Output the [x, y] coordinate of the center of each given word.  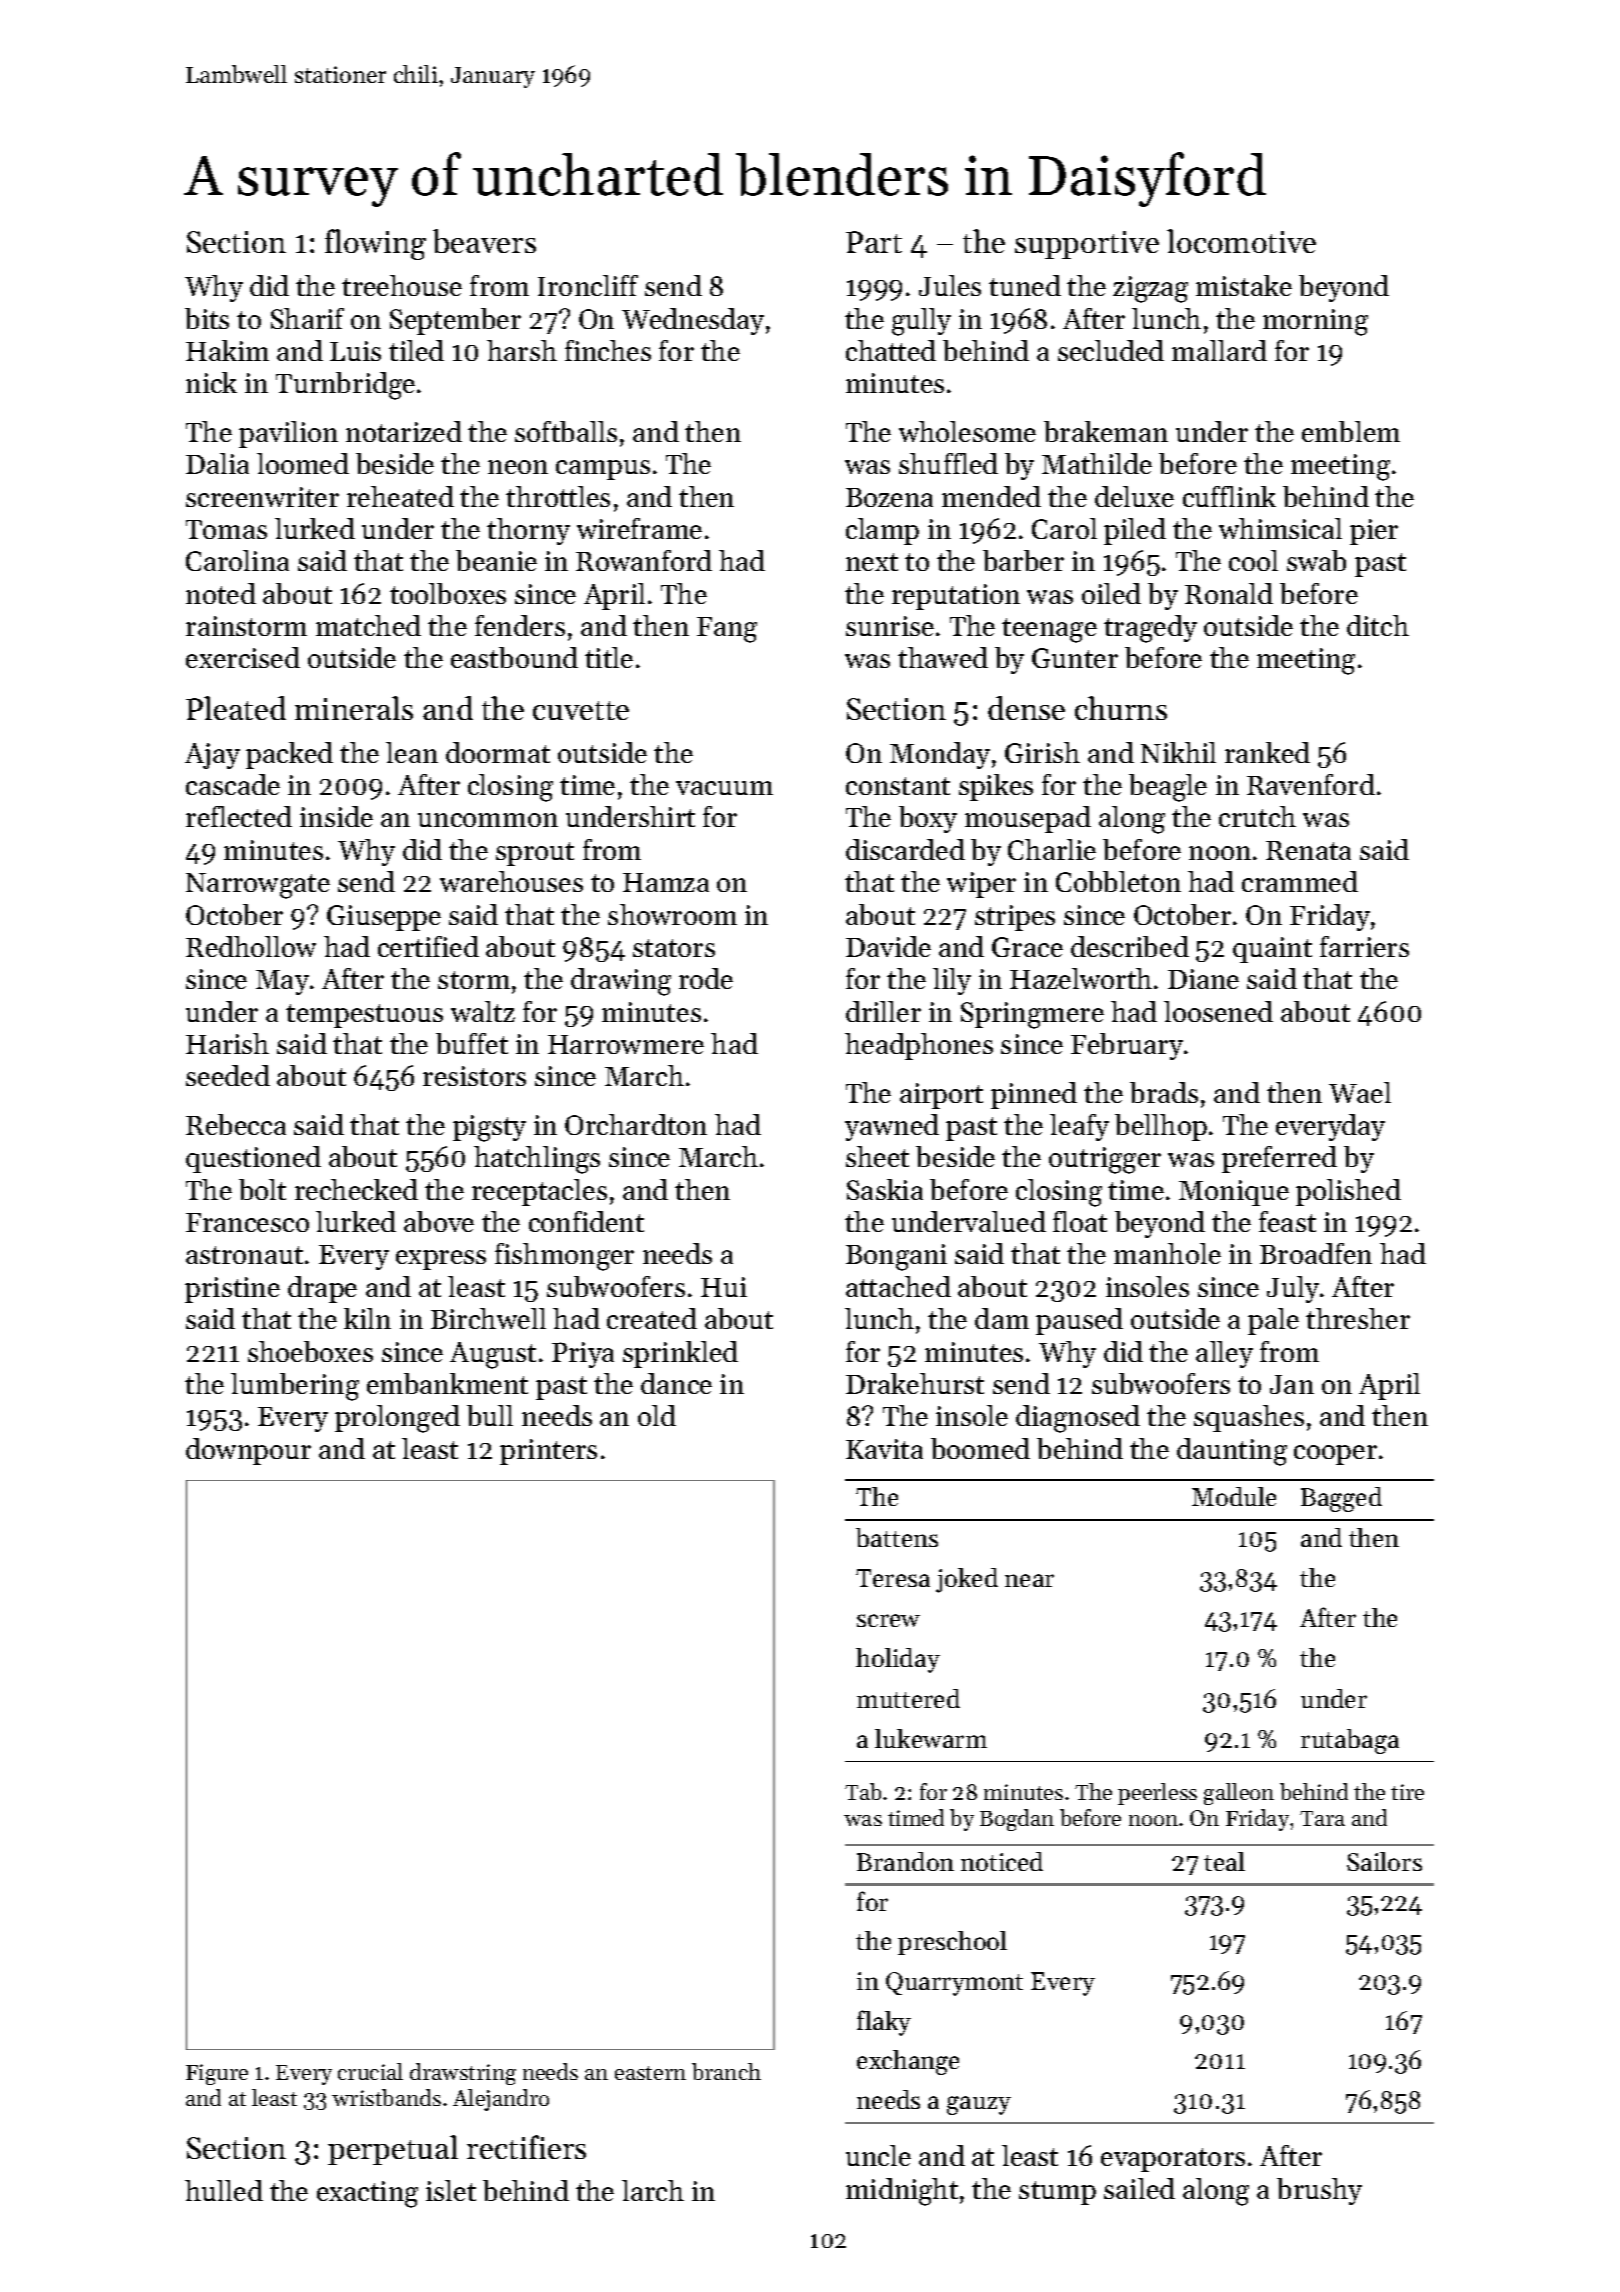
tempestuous [364, 1016]
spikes [996, 787]
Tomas [226, 529]
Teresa [893, 1578]
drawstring [463, 2074]
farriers [1364, 946]
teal [1224, 1861]
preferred [1279, 1159]
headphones [919, 1046]
